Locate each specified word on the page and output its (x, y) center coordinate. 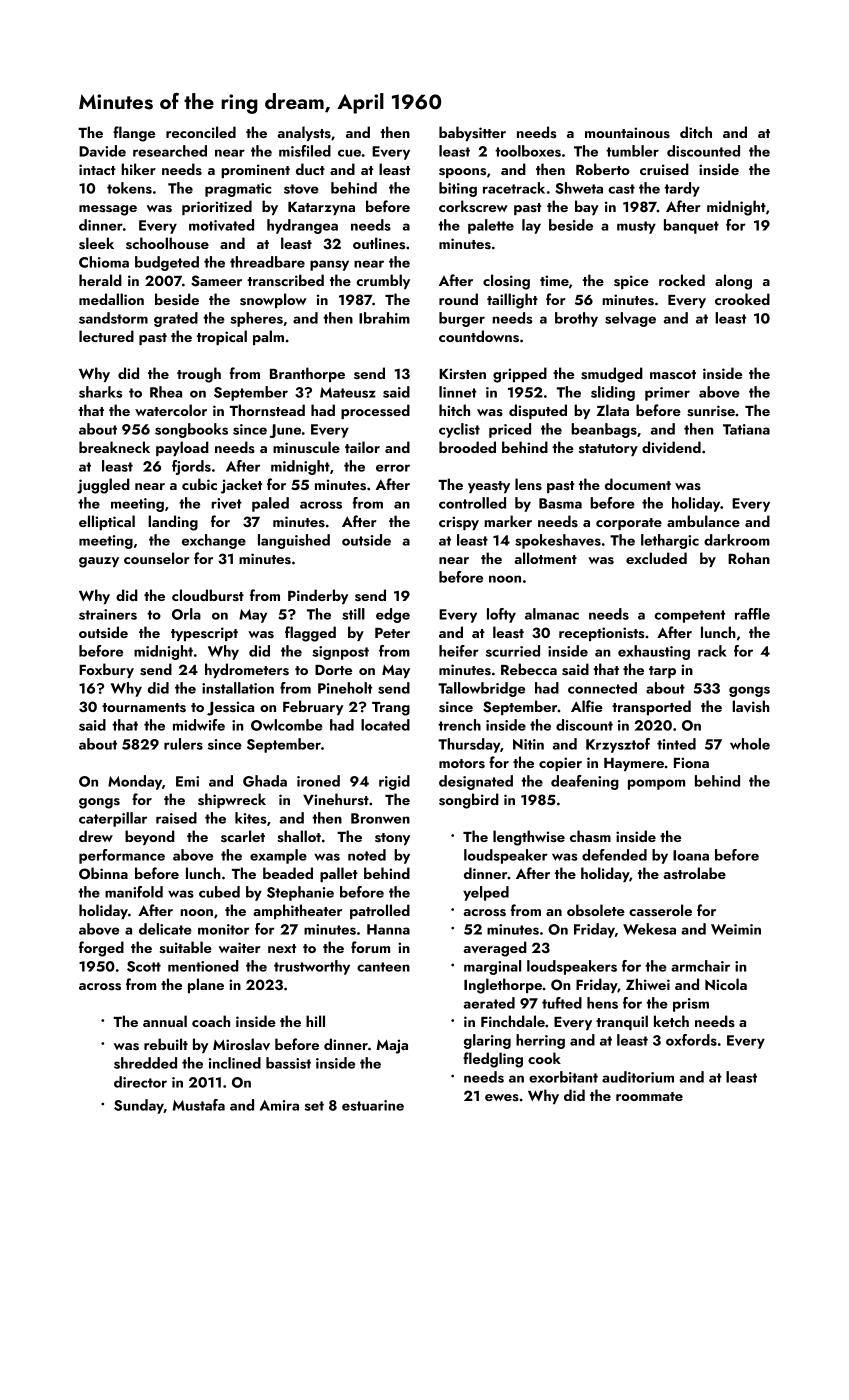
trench (459, 725)
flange (134, 134)
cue (349, 153)
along (733, 282)
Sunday (139, 1106)
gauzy (99, 562)
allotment (546, 558)
